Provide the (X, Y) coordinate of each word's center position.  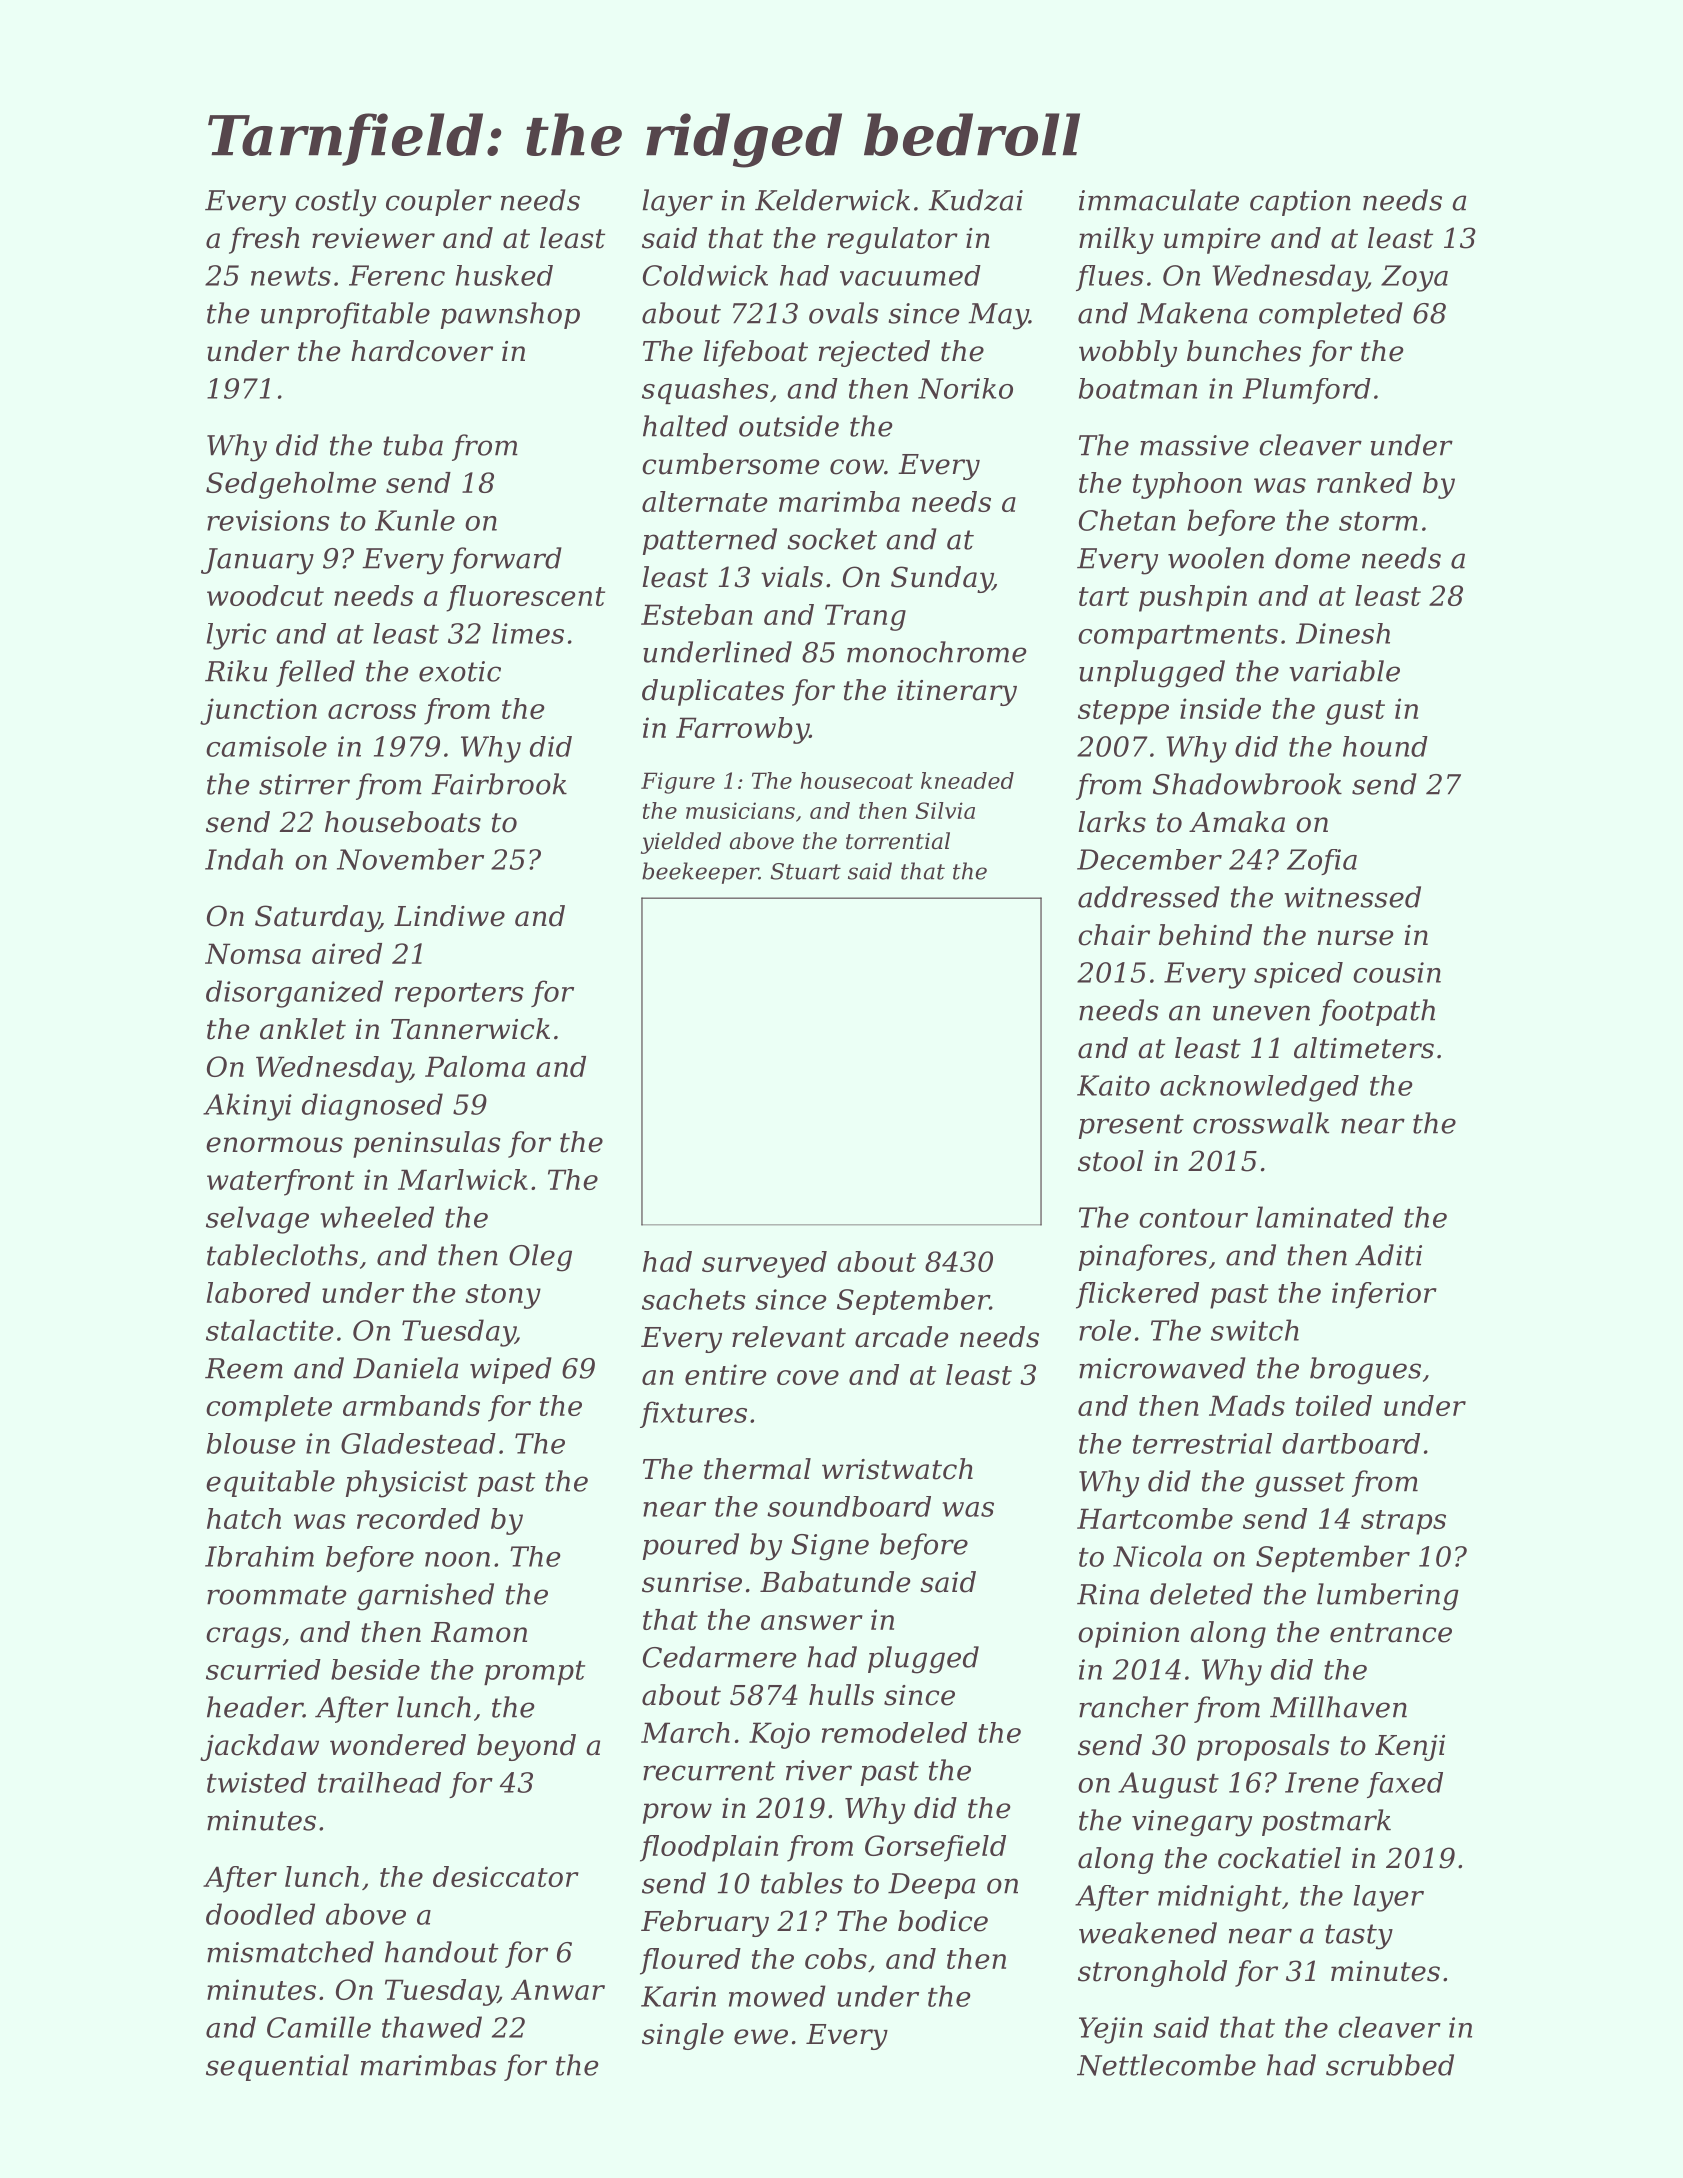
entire (726, 1374)
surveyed (764, 1264)
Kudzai (975, 200)
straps (1403, 1522)
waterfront (280, 1182)
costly (335, 203)
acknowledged (1259, 1088)
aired (347, 953)
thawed (432, 2027)
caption (1300, 203)
